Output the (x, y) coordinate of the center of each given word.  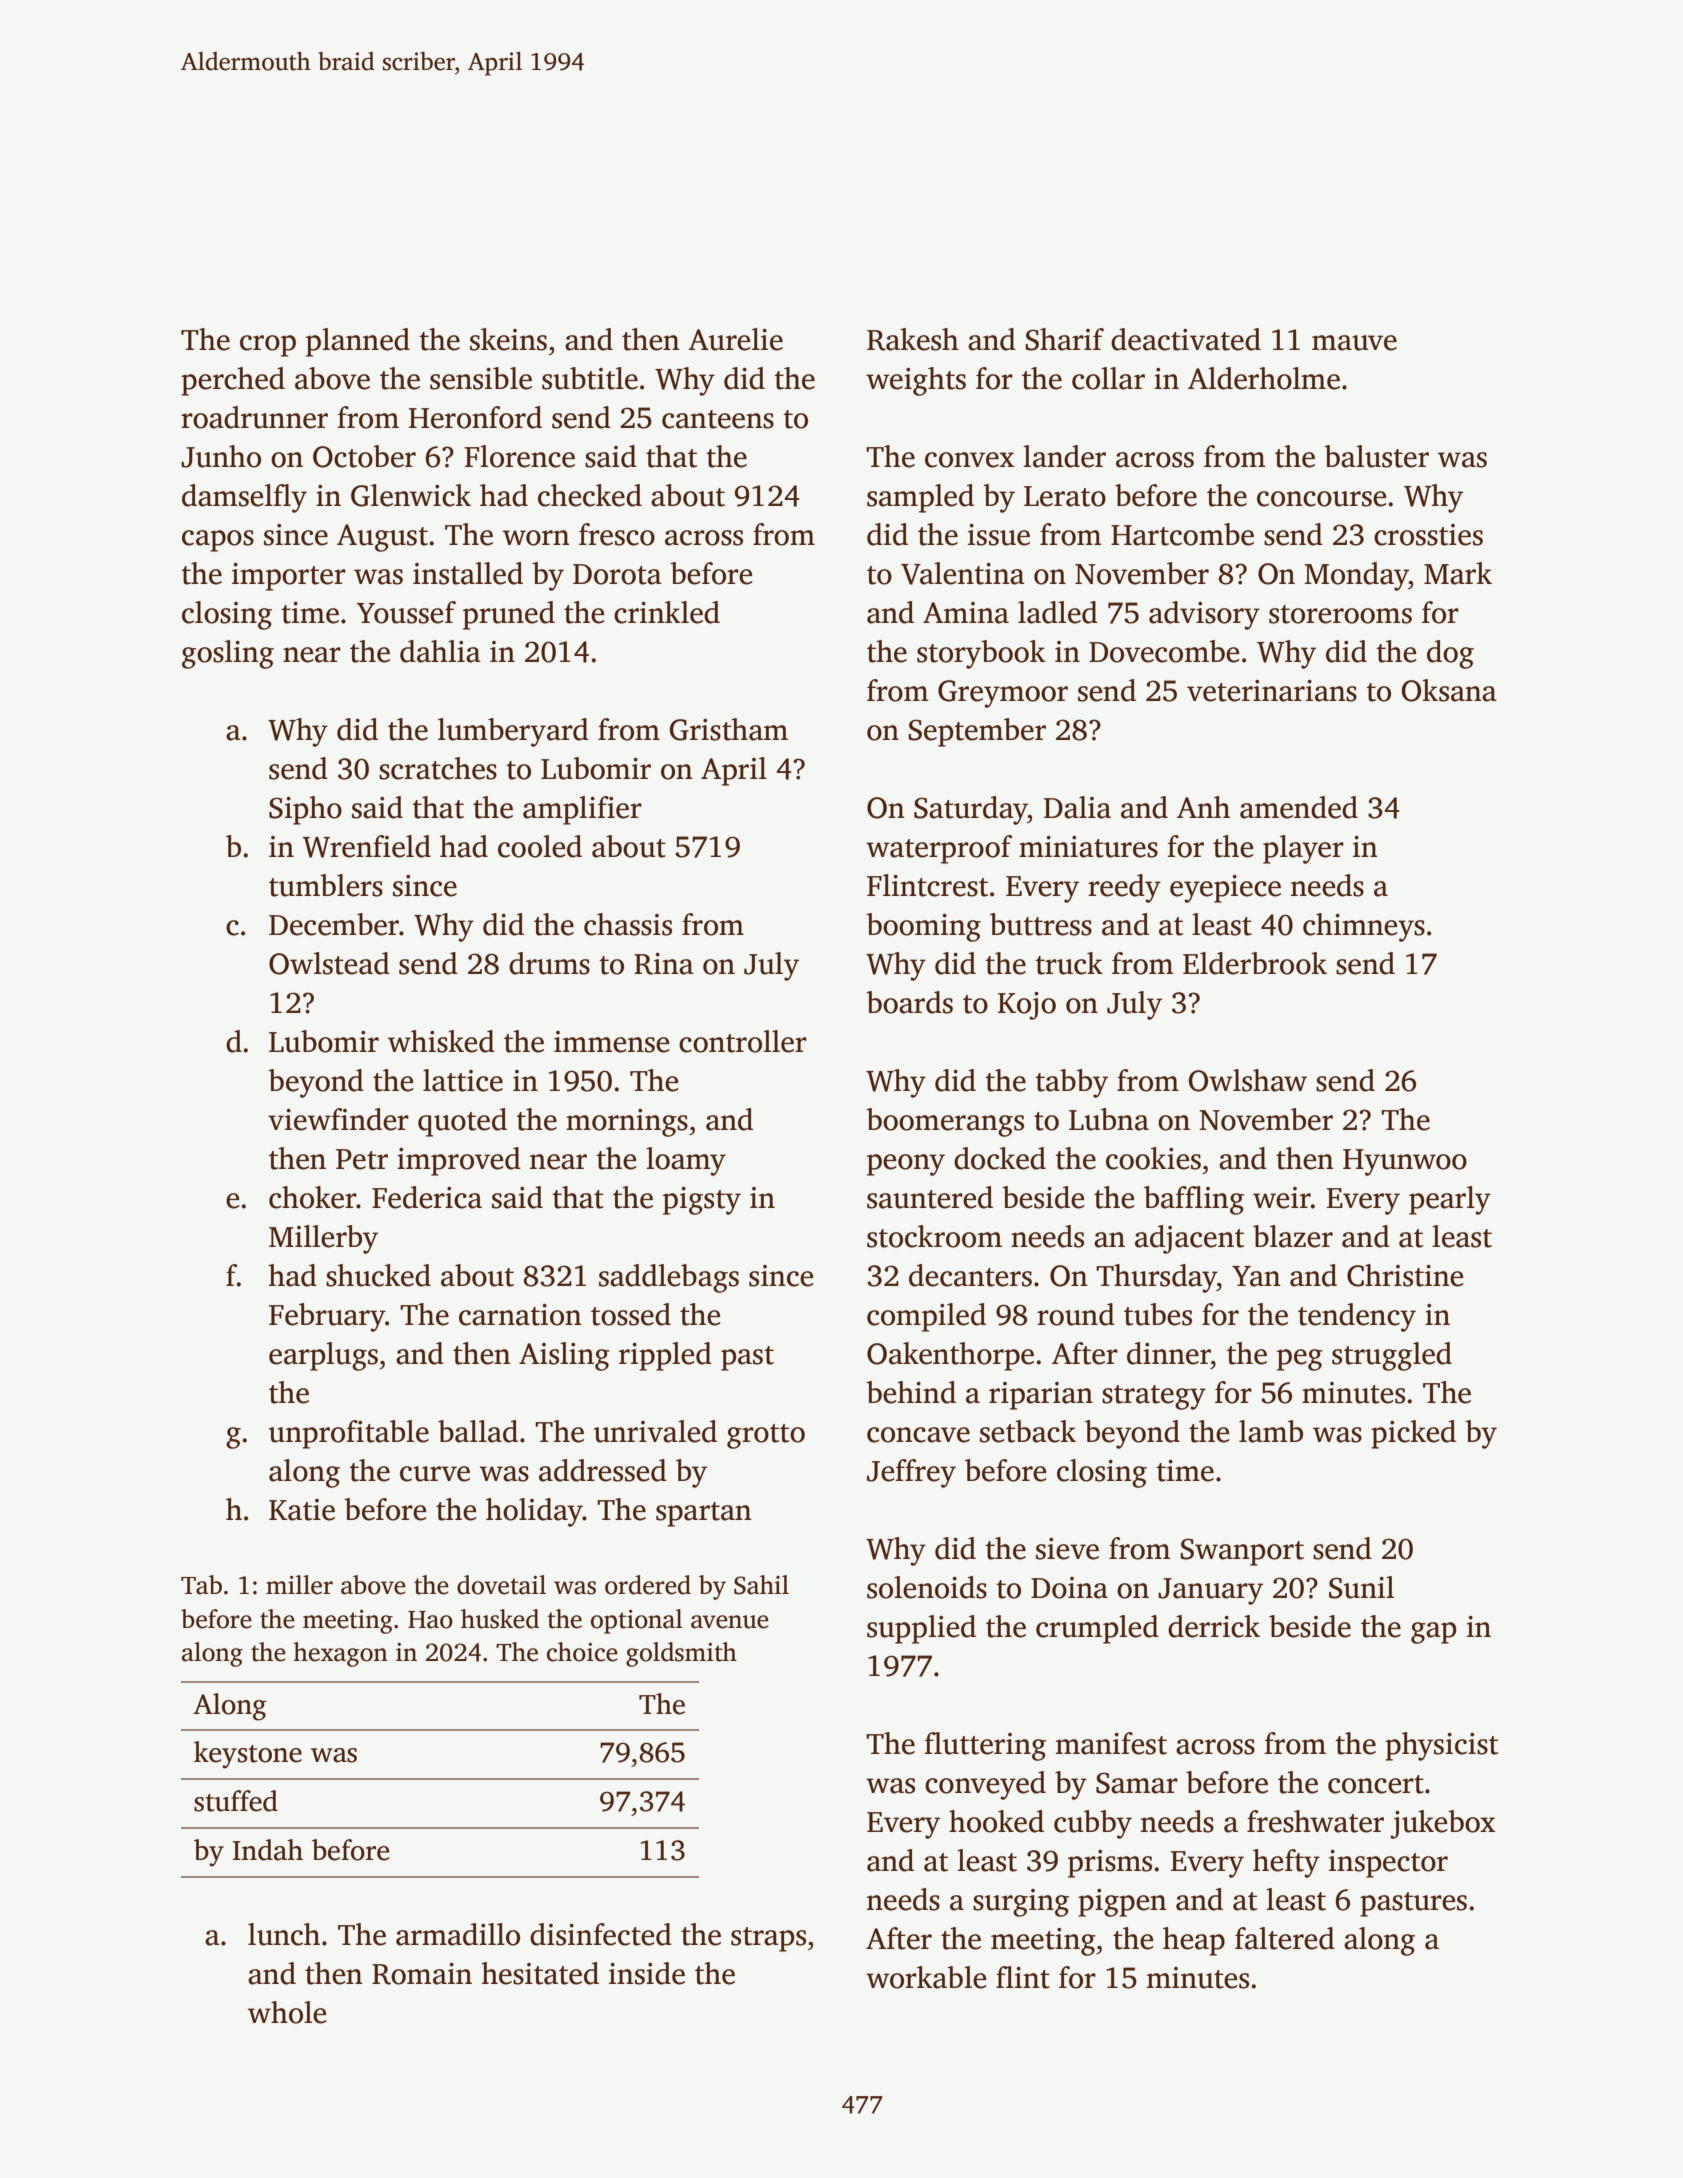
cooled (540, 846)
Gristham (728, 729)
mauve (1354, 343)
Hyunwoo (1405, 1162)
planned (358, 342)
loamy (686, 1161)
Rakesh (913, 339)
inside (647, 1973)
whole (287, 2012)
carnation (520, 1315)
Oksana (1449, 690)
